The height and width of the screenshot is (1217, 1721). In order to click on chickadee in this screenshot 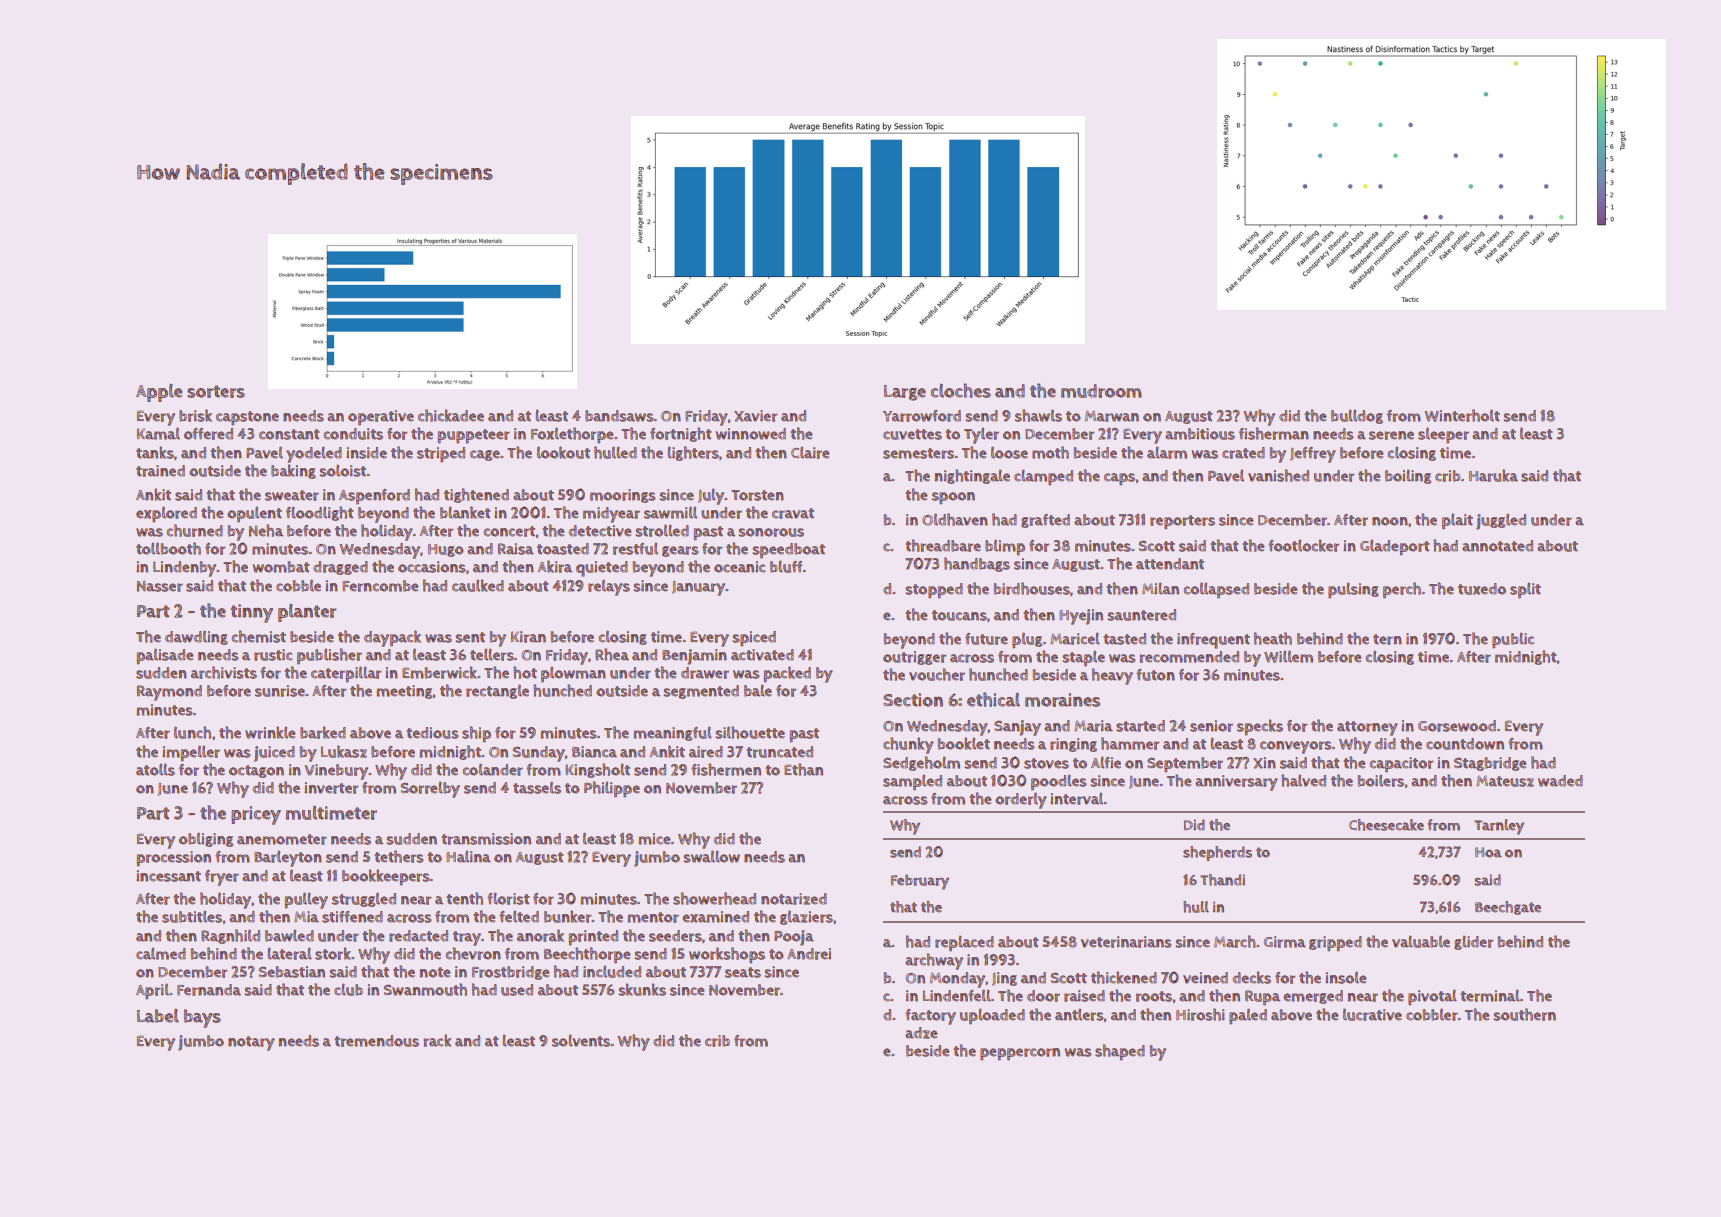, I will do `click(451, 415)`.
